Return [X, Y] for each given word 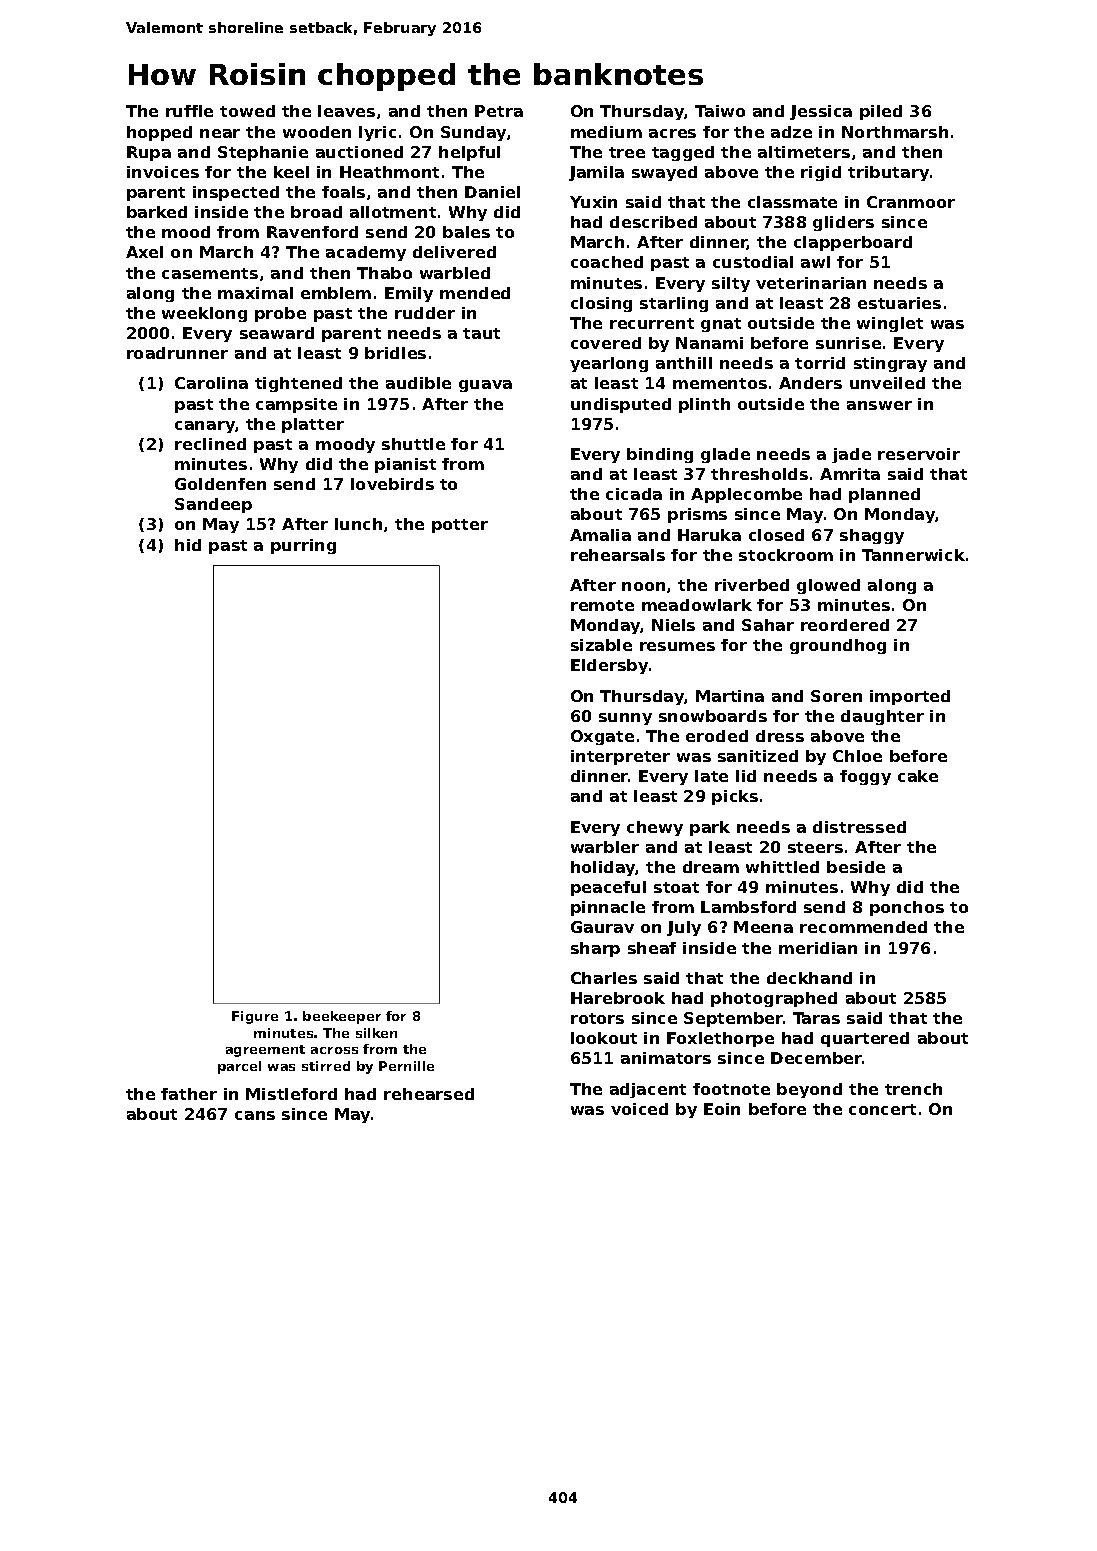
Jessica [821, 112]
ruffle [189, 111]
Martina [730, 696]
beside [856, 867]
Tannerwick [913, 555]
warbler [605, 847]
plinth [704, 405]
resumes [677, 646]
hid [188, 545]
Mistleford [291, 1094]
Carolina [211, 383]
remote [602, 605]
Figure [255, 1017]
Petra [499, 111]
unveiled [887, 383]
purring [303, 546]
